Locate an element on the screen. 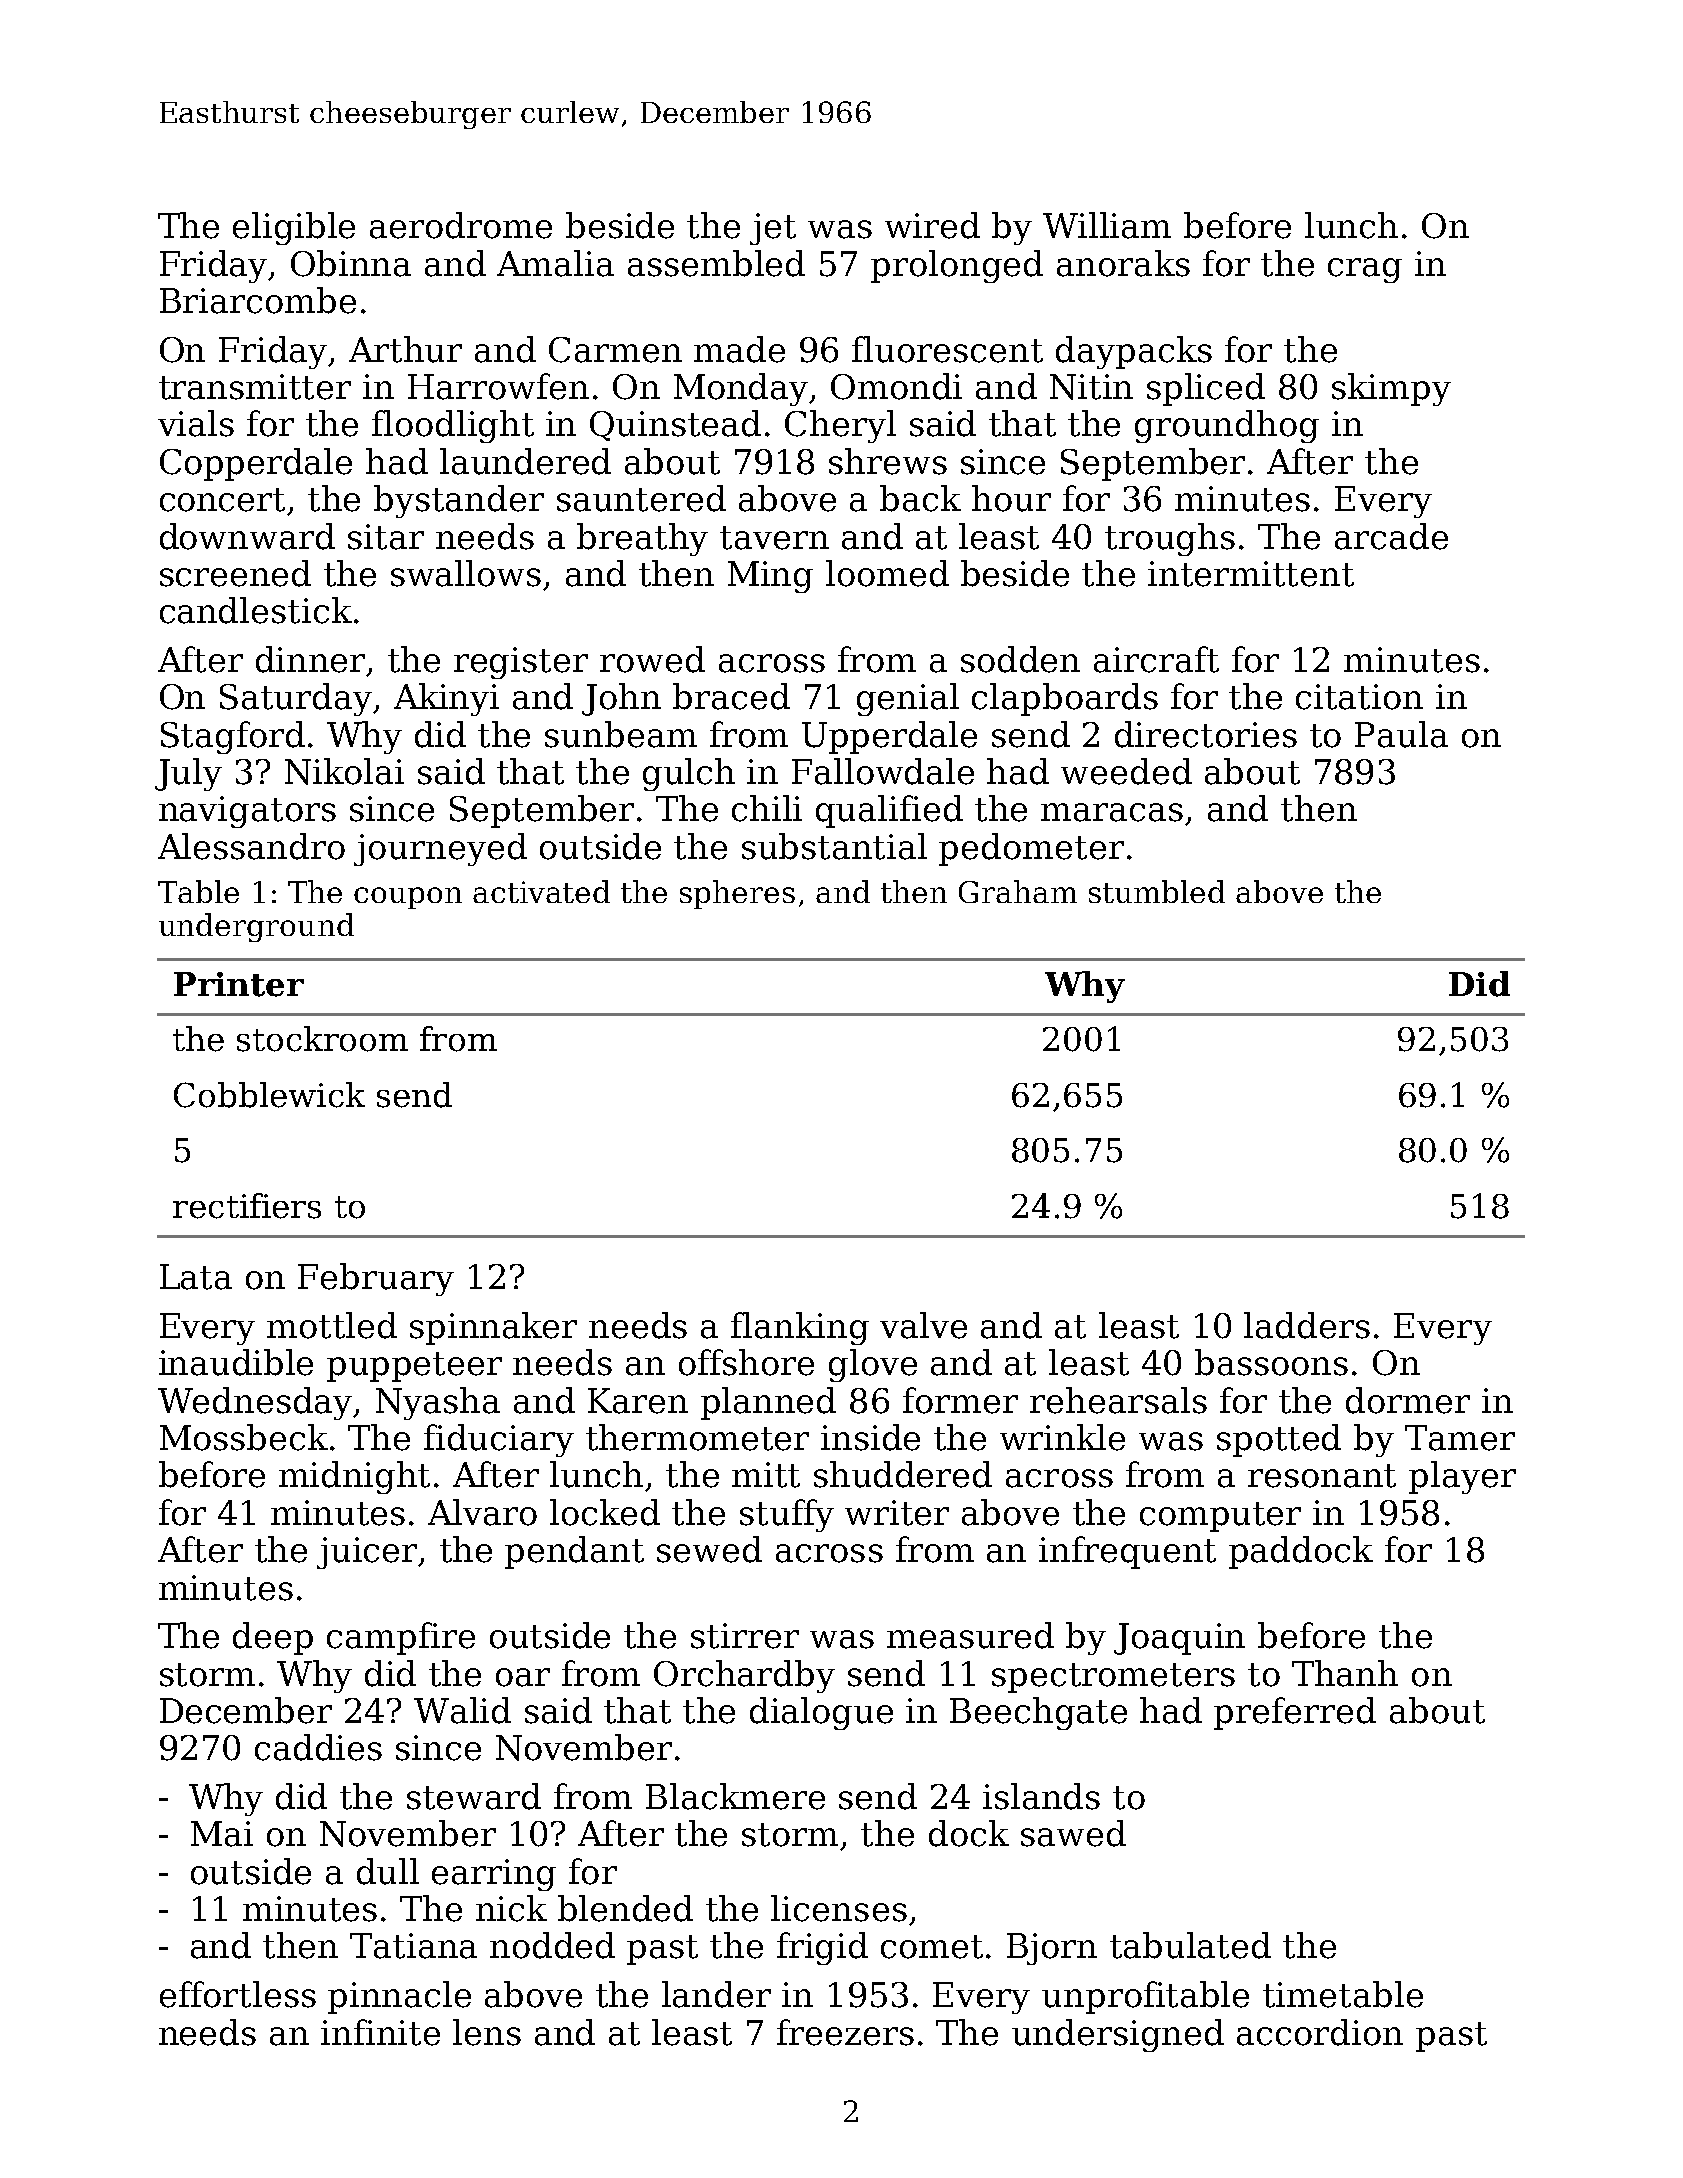  aerodrome is located at coordinates (461, 225).
